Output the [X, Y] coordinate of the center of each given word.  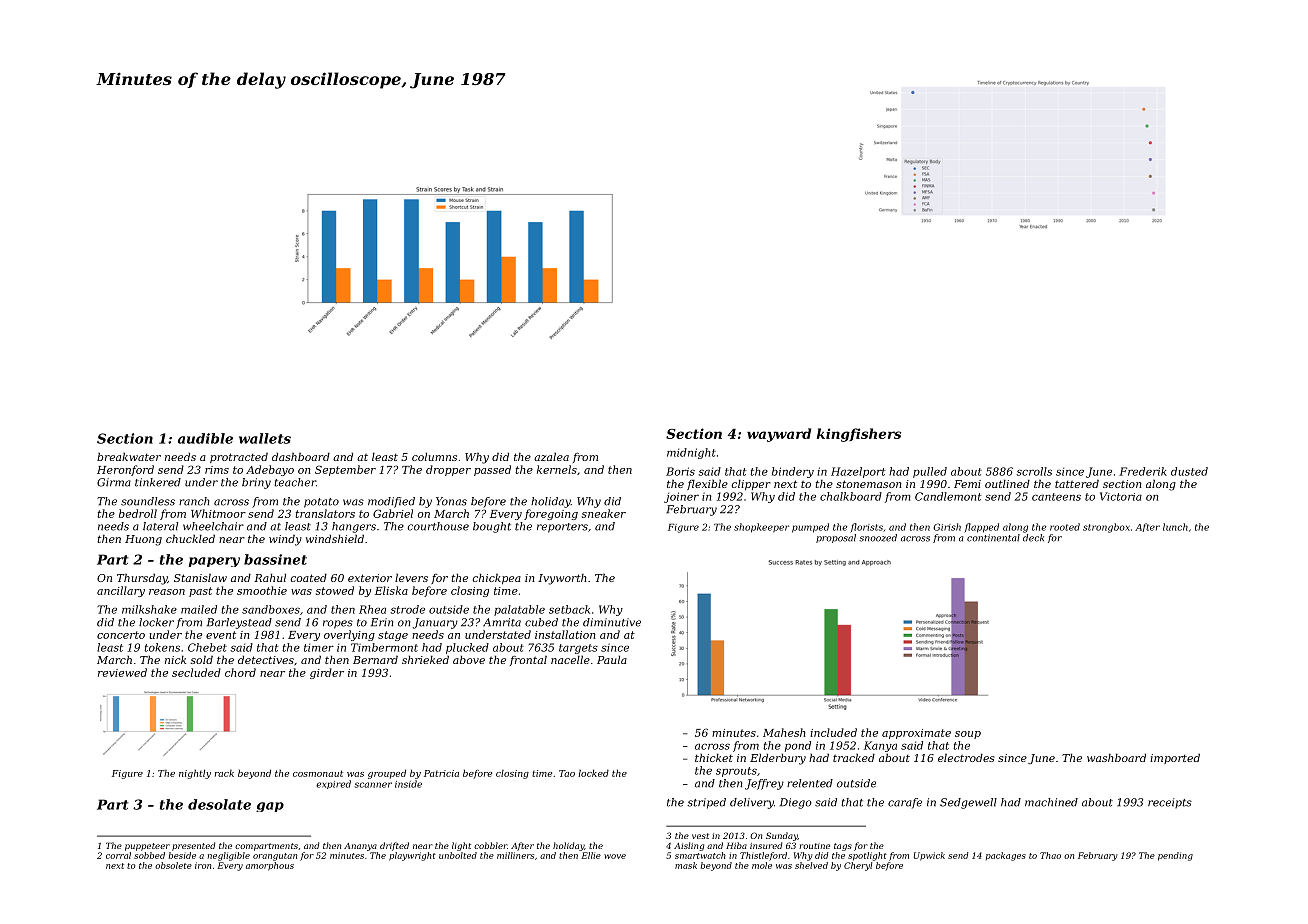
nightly [195, 774]
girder [327, 673]
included [833, 732]
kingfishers [859, 435]
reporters [562, 528]
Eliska [391, 590]
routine [814, 846]
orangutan [275, 857]
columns [434, 456]
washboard [1116, 757]
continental [993, 538]
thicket [714, 757]
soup [968, 735]
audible [205, 438]
